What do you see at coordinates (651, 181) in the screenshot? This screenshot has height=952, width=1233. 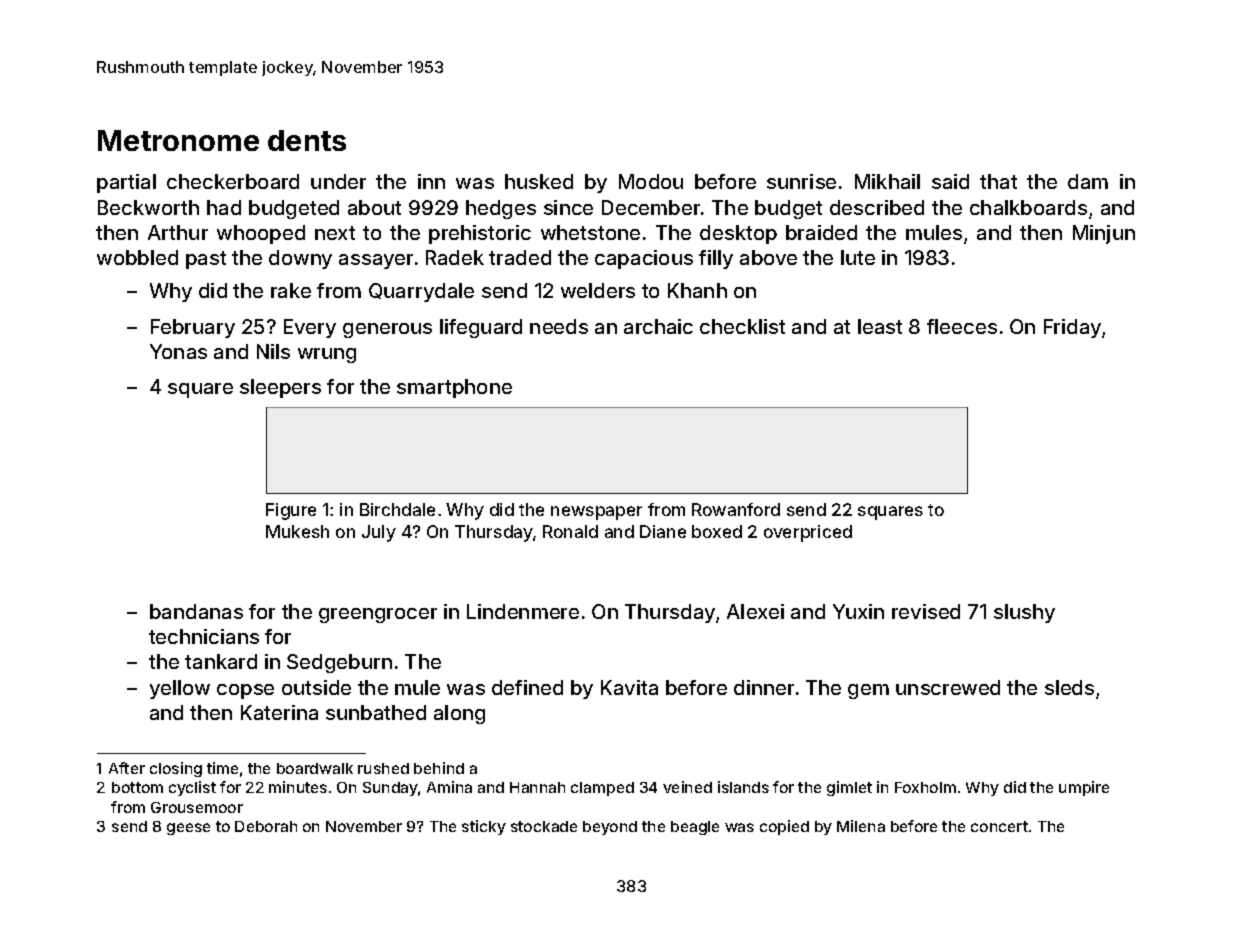 I see `Modou` at bounding box center [651, 181].
